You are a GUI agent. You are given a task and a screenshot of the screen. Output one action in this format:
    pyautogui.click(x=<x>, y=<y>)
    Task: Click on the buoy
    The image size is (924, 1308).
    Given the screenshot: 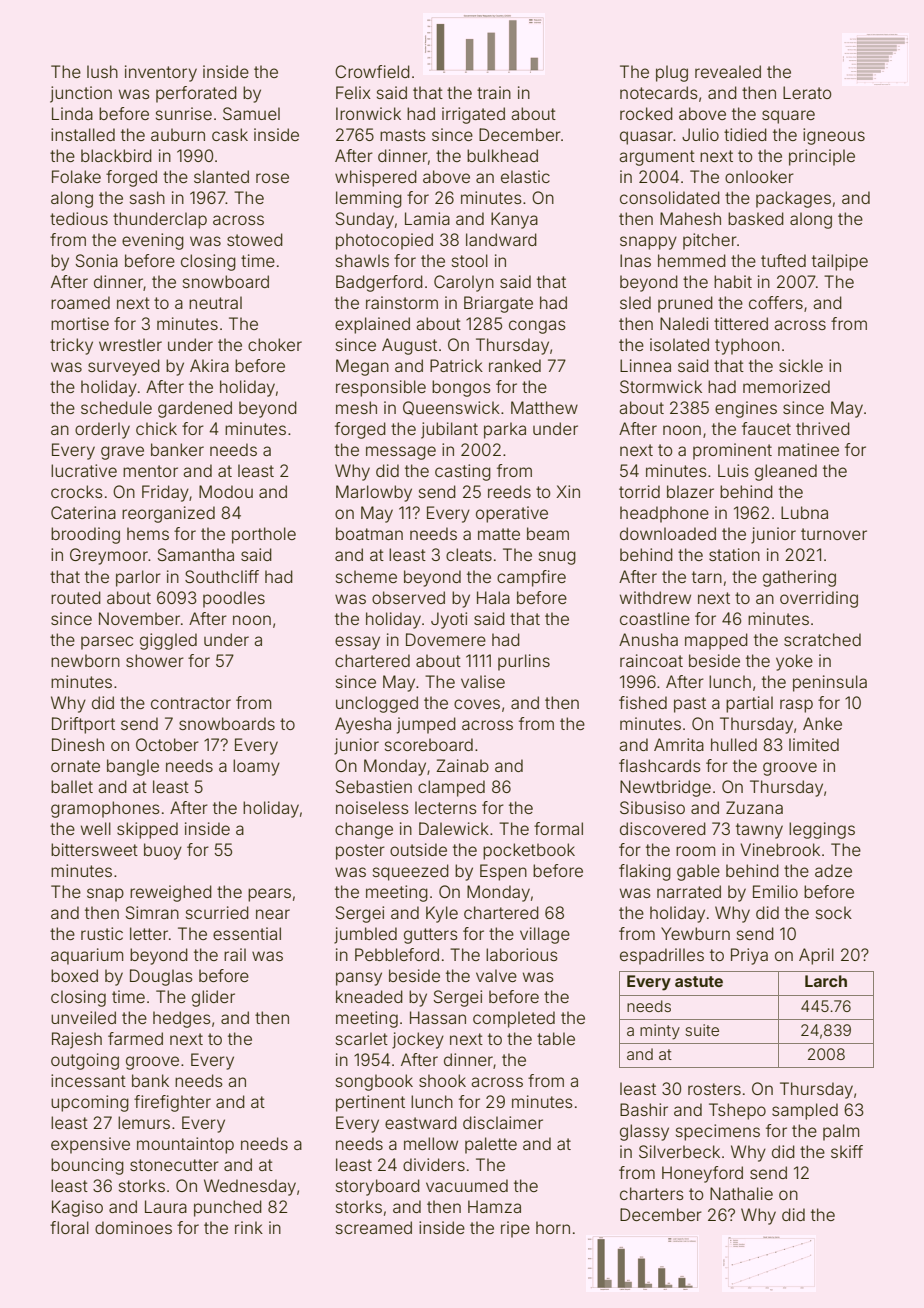 What is the action you would take?
    pyautogui.click(x=163, y=851)
